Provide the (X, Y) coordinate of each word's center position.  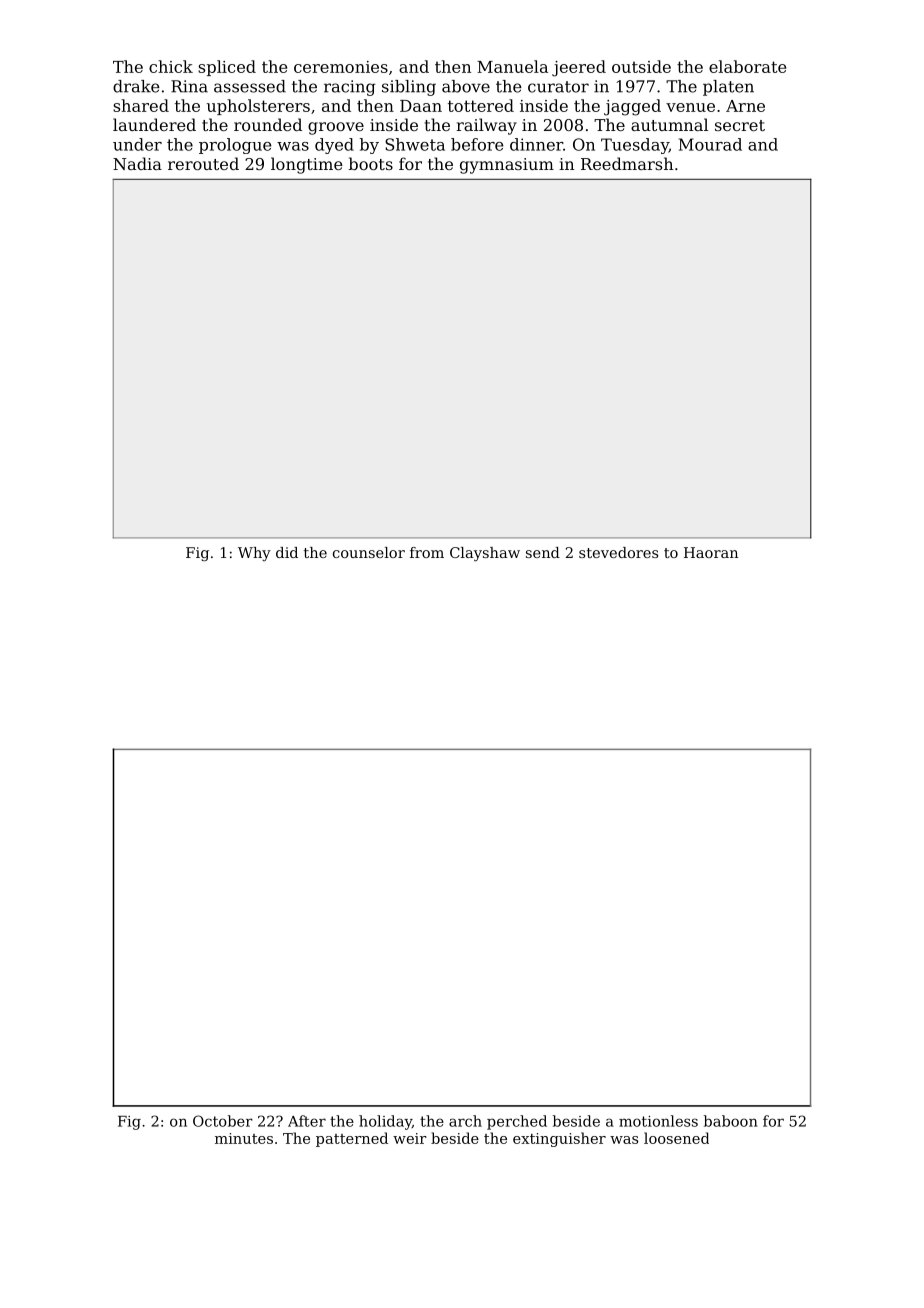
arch (465, 1121)
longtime (307, 165)
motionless (658, 1121)
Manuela (512, 66)
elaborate (747, 66)
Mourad (710, 144)
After (307, 1121)
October (223, 1121)
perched (517, 1122)
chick (171, 66)
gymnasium (507, 166)
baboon (731, 1121)
